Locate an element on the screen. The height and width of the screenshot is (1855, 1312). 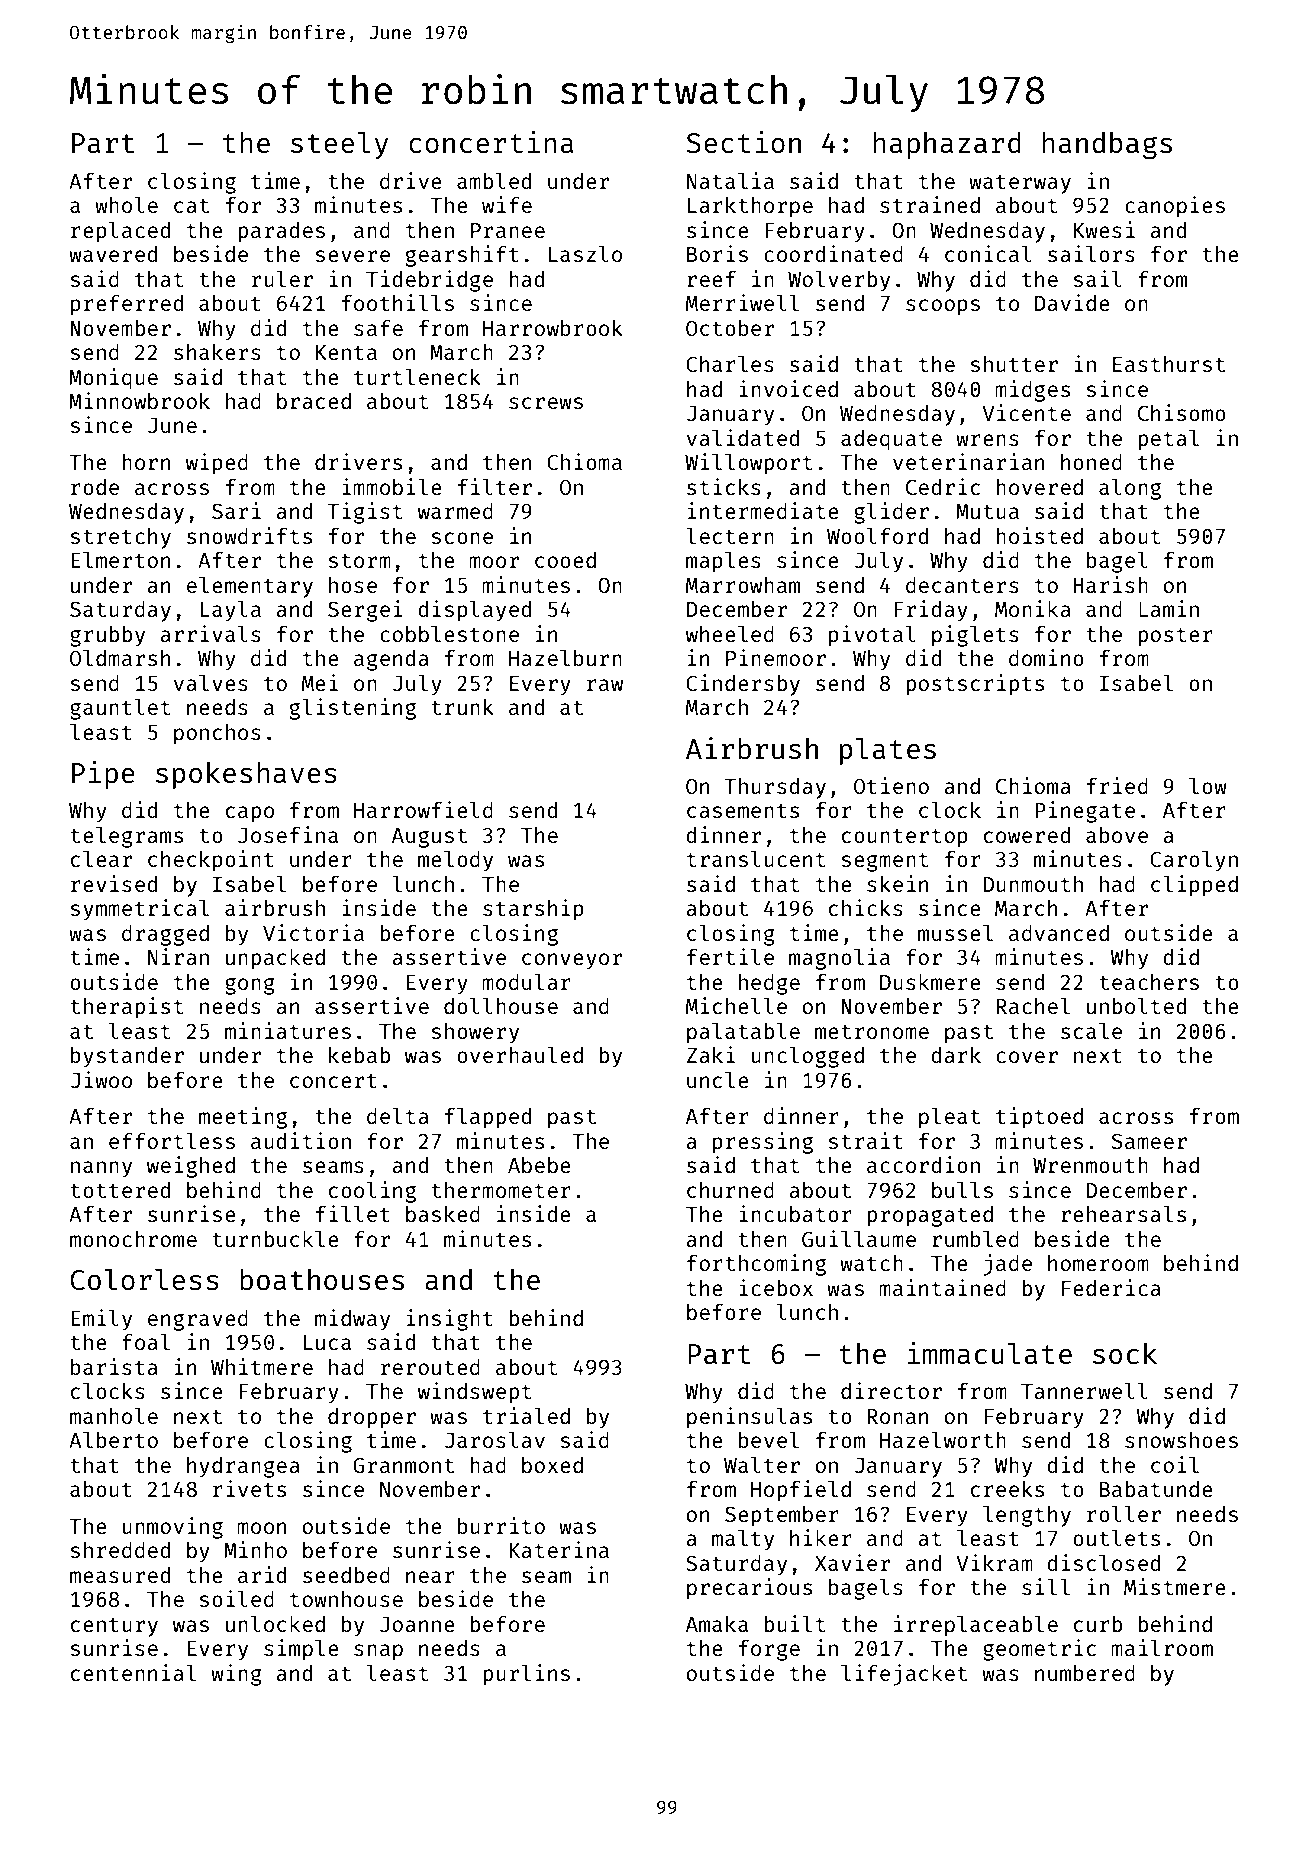
forge is located at coordinates (769, 1650).
